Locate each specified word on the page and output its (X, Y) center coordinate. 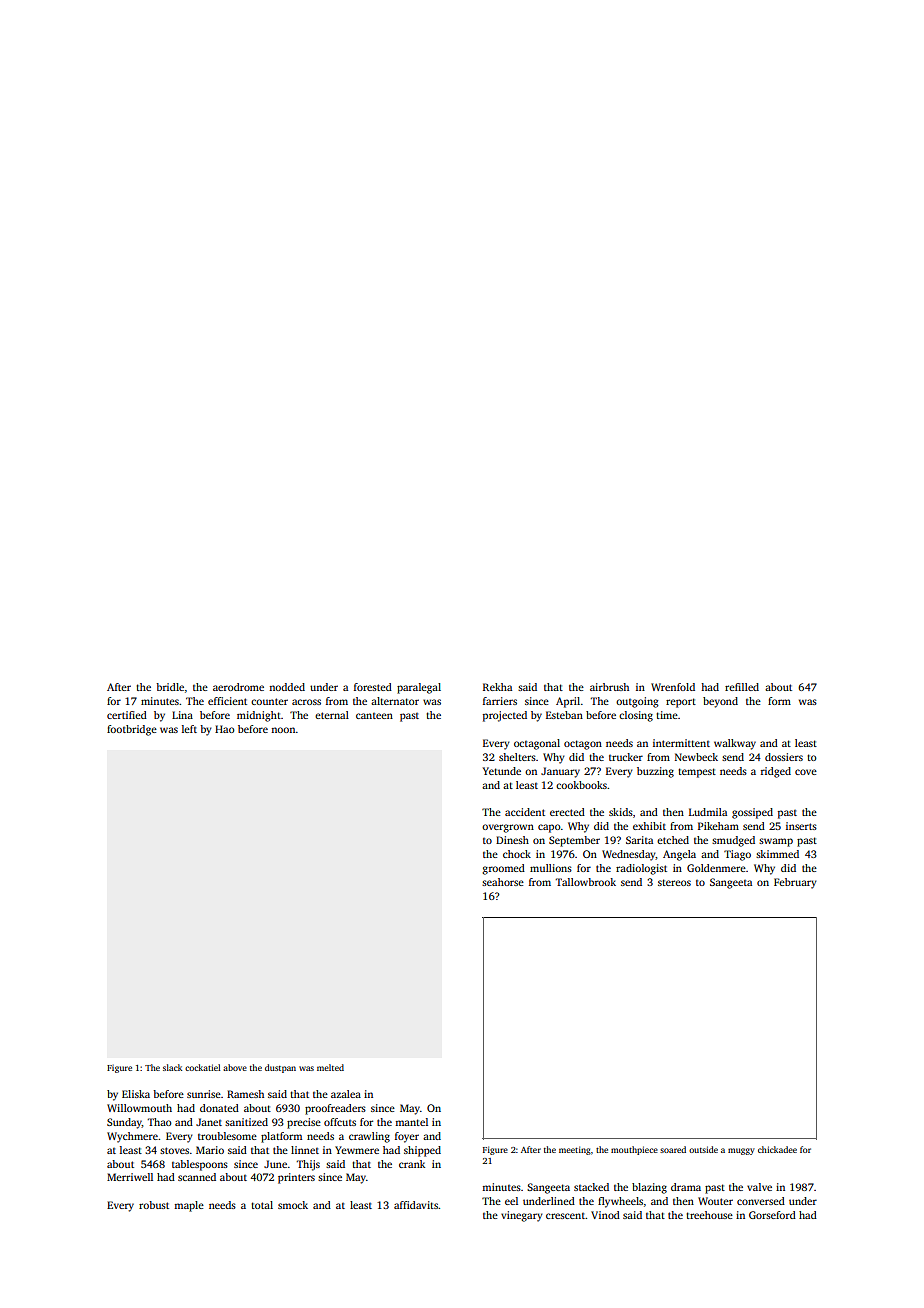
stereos (674, 882)
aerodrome (238, 687)
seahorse (503, 882)
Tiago (737, 855)
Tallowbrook (586, 882)
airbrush (609, 687)
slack (172, 1067)
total (262, 1205)
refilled (742, 687)
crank (412, 1164)
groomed (503, 869)
